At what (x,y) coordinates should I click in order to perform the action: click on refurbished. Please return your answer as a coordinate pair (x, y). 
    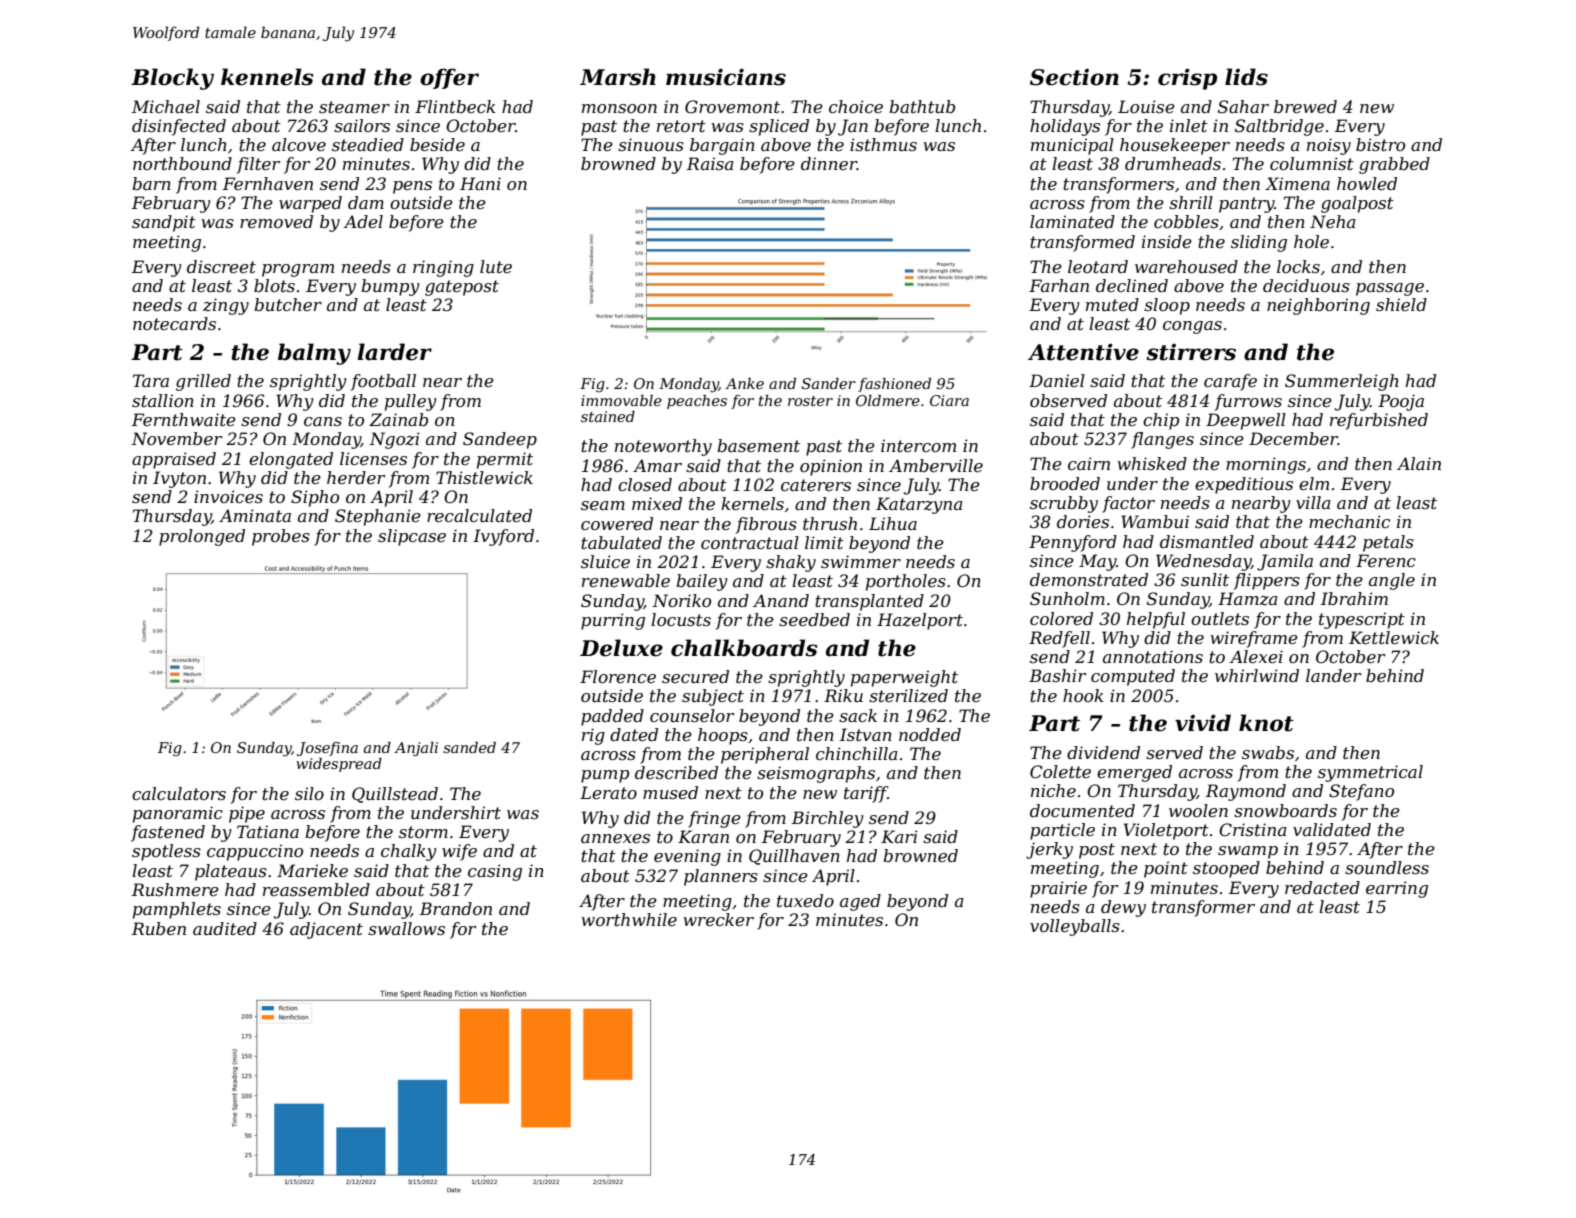
    Looking at the image, I should click on (1379, 421).
